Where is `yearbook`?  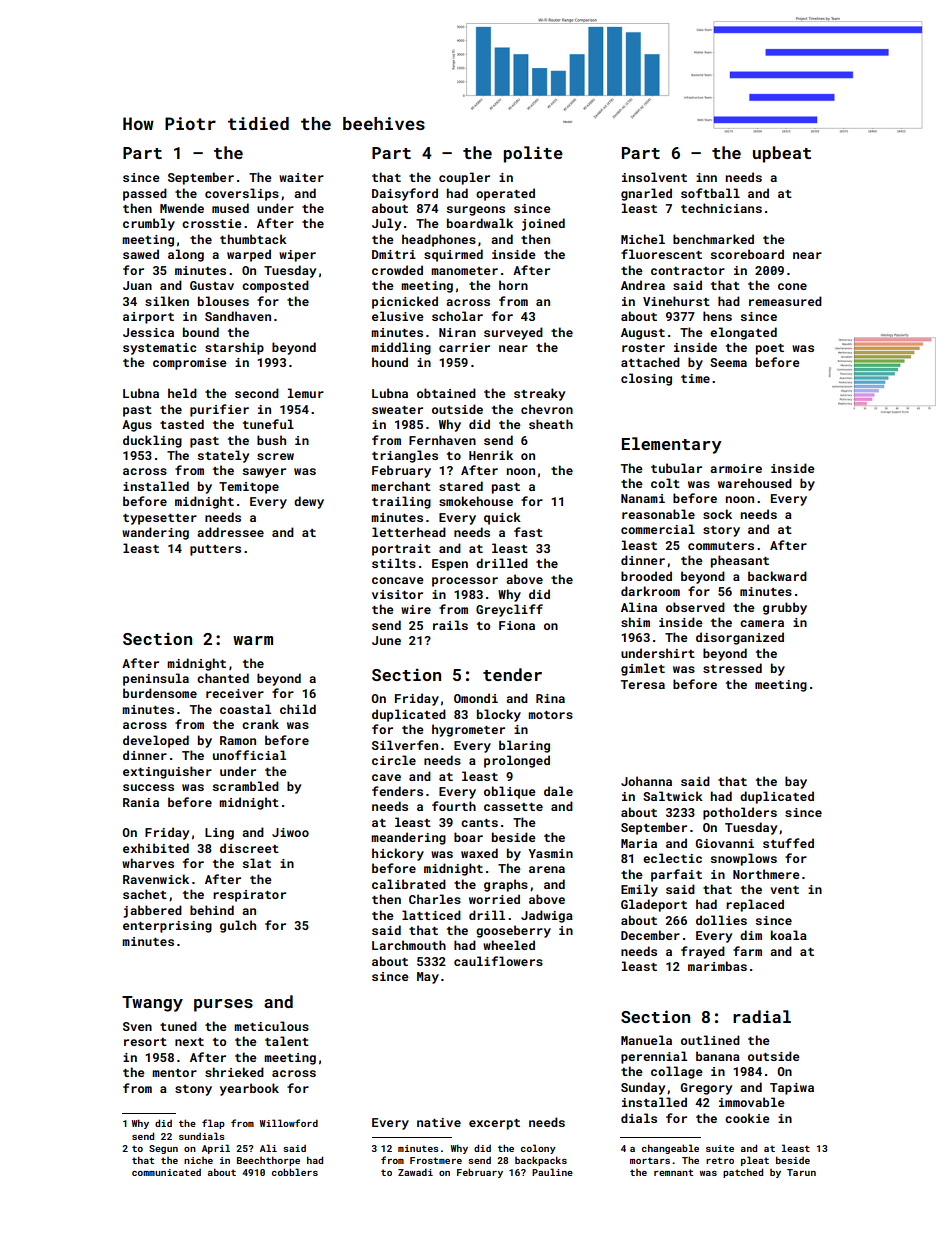 yearbook is located at coordinates (249, 1089).
